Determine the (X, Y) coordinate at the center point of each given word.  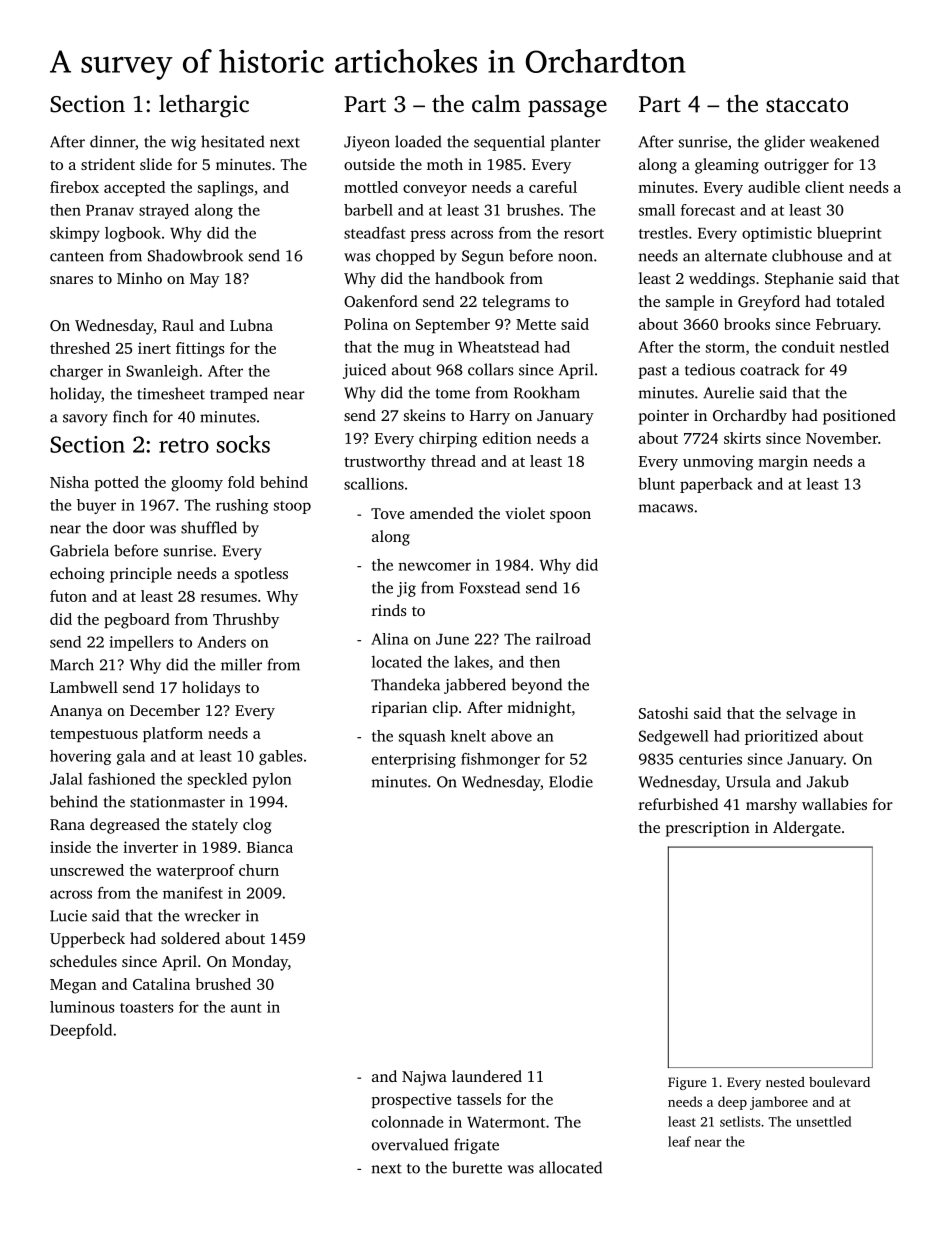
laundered (487, 1076)
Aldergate (807, 829)
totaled (860, 301)
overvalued (410, 1144)
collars (490, 369)
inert (154, 348)
